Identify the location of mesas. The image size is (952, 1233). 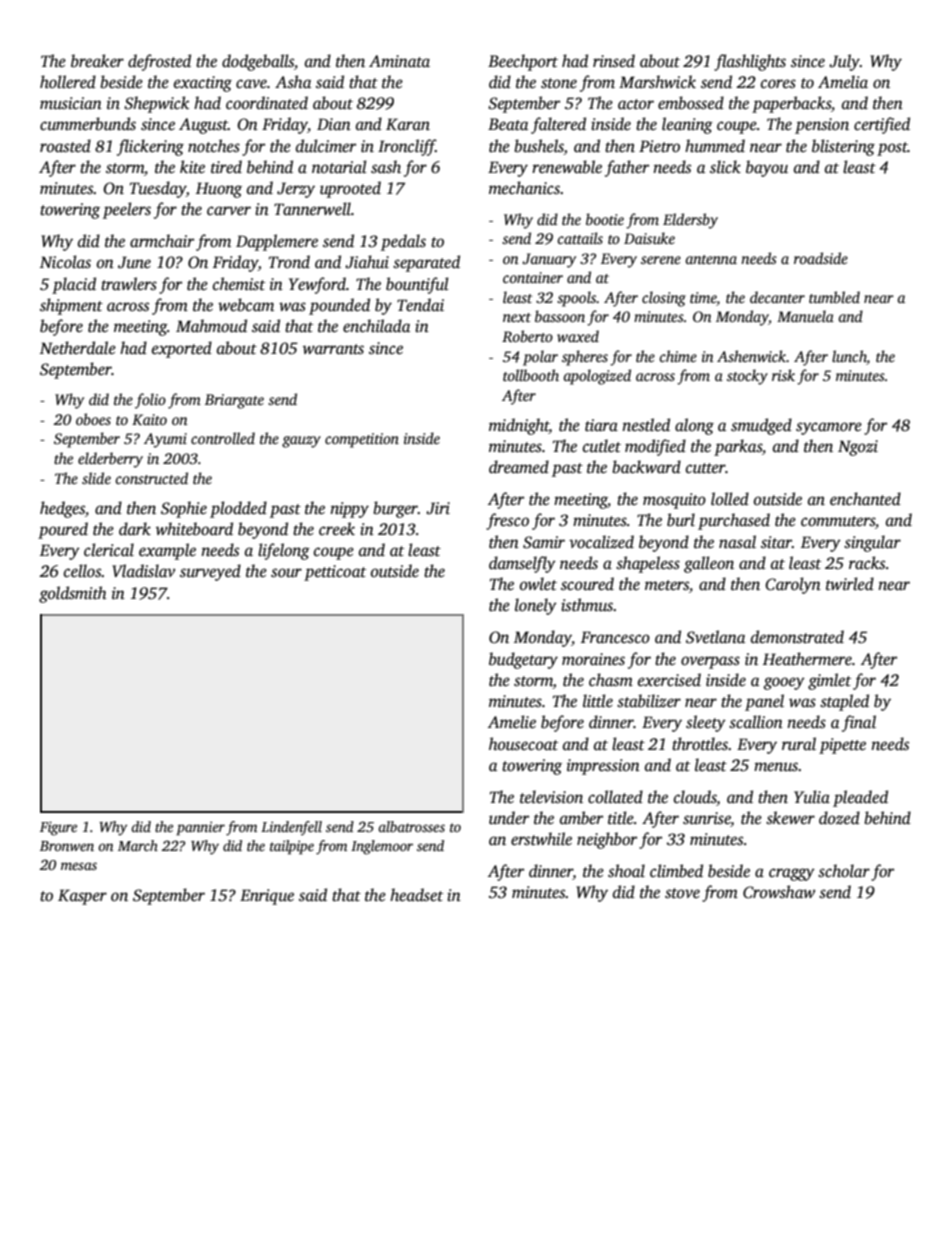
(79, 866).
